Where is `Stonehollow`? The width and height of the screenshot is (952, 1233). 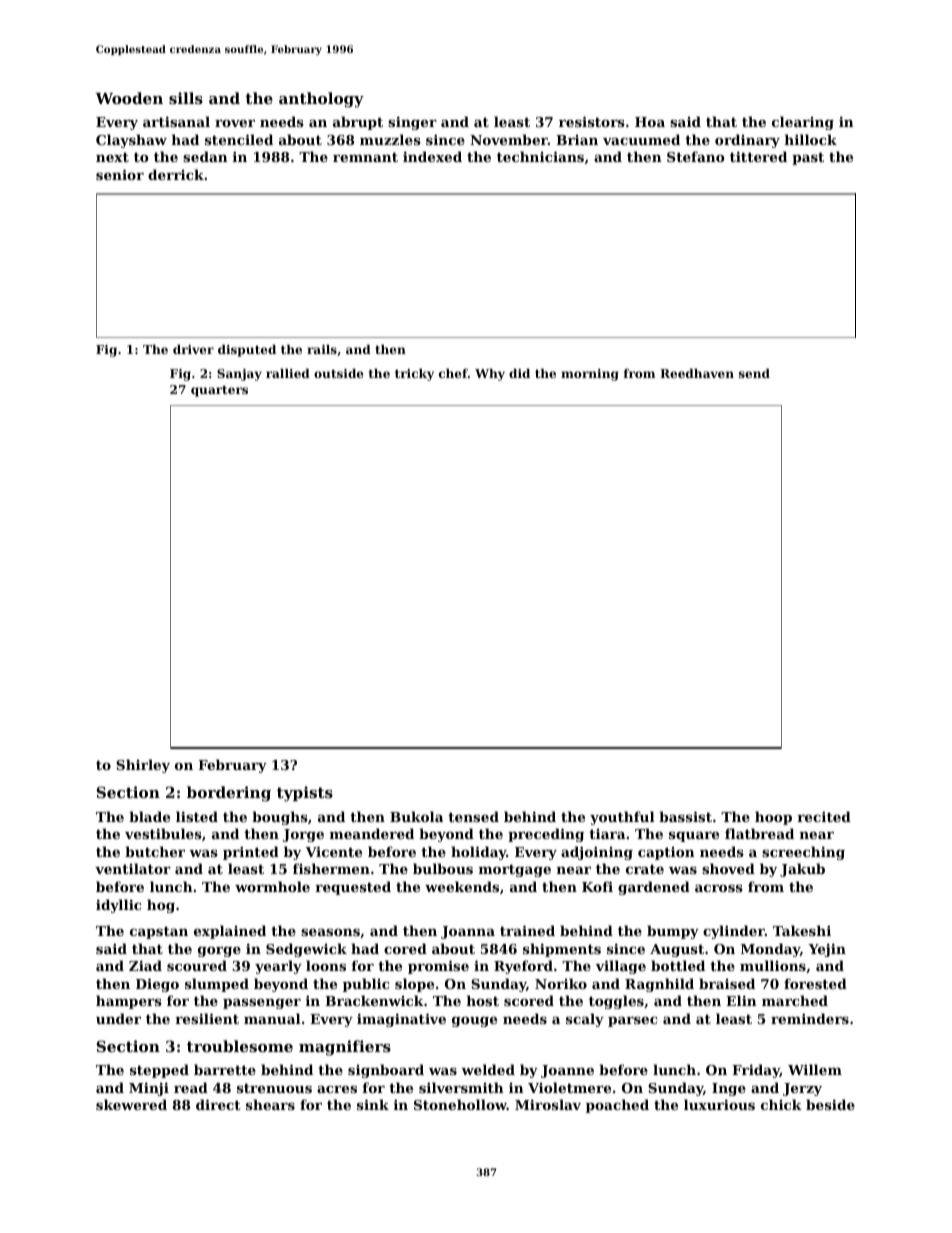 Stonehollow is located at coordinates (460, 1104).
